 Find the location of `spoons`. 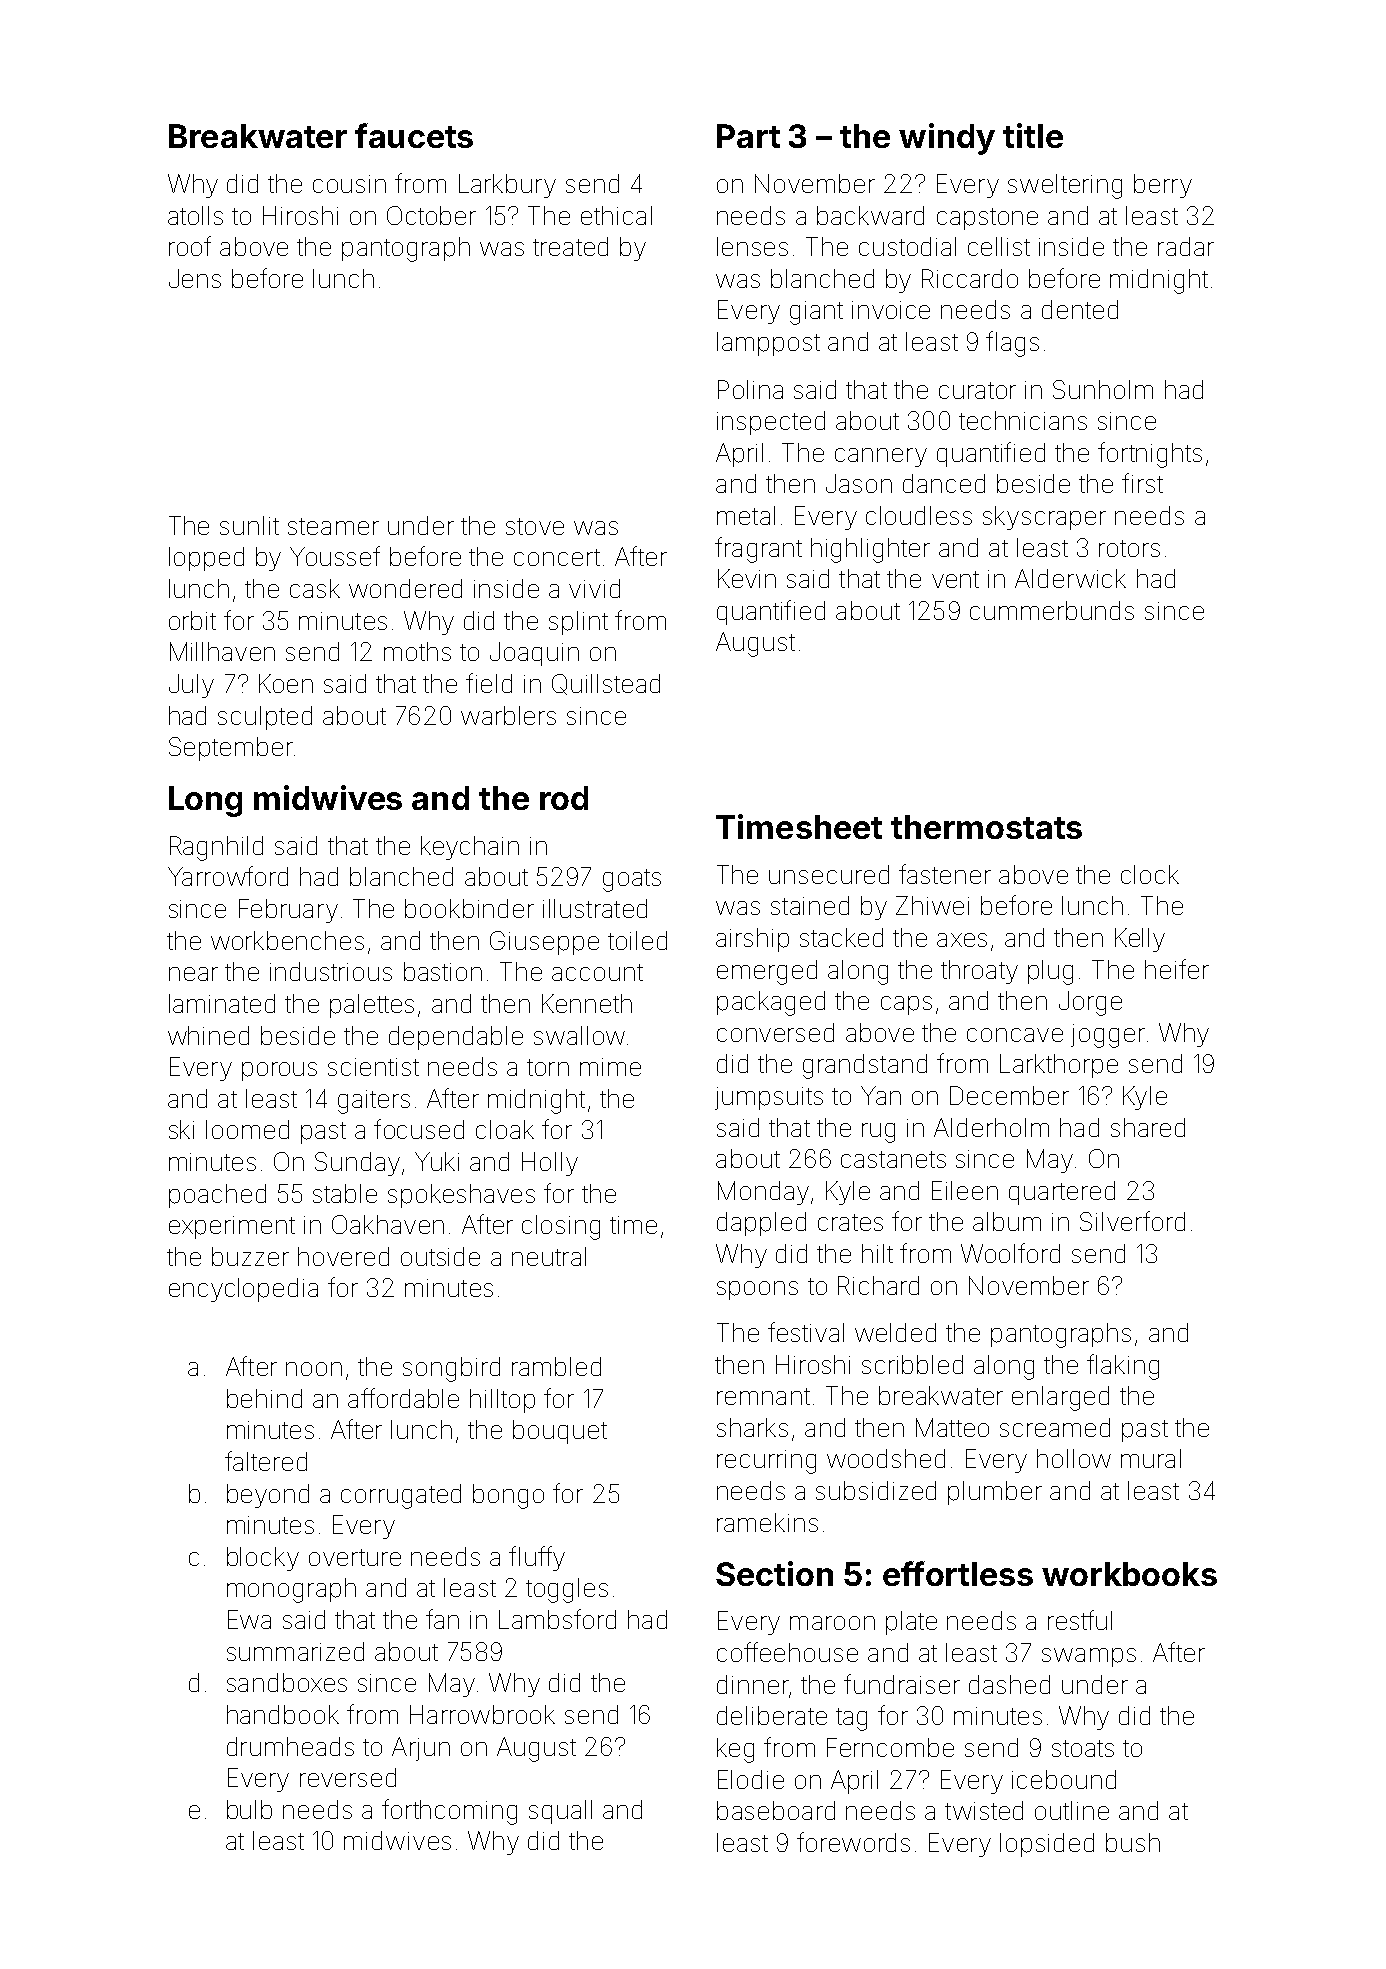

spoons is located at coordinates (757, 1290).
